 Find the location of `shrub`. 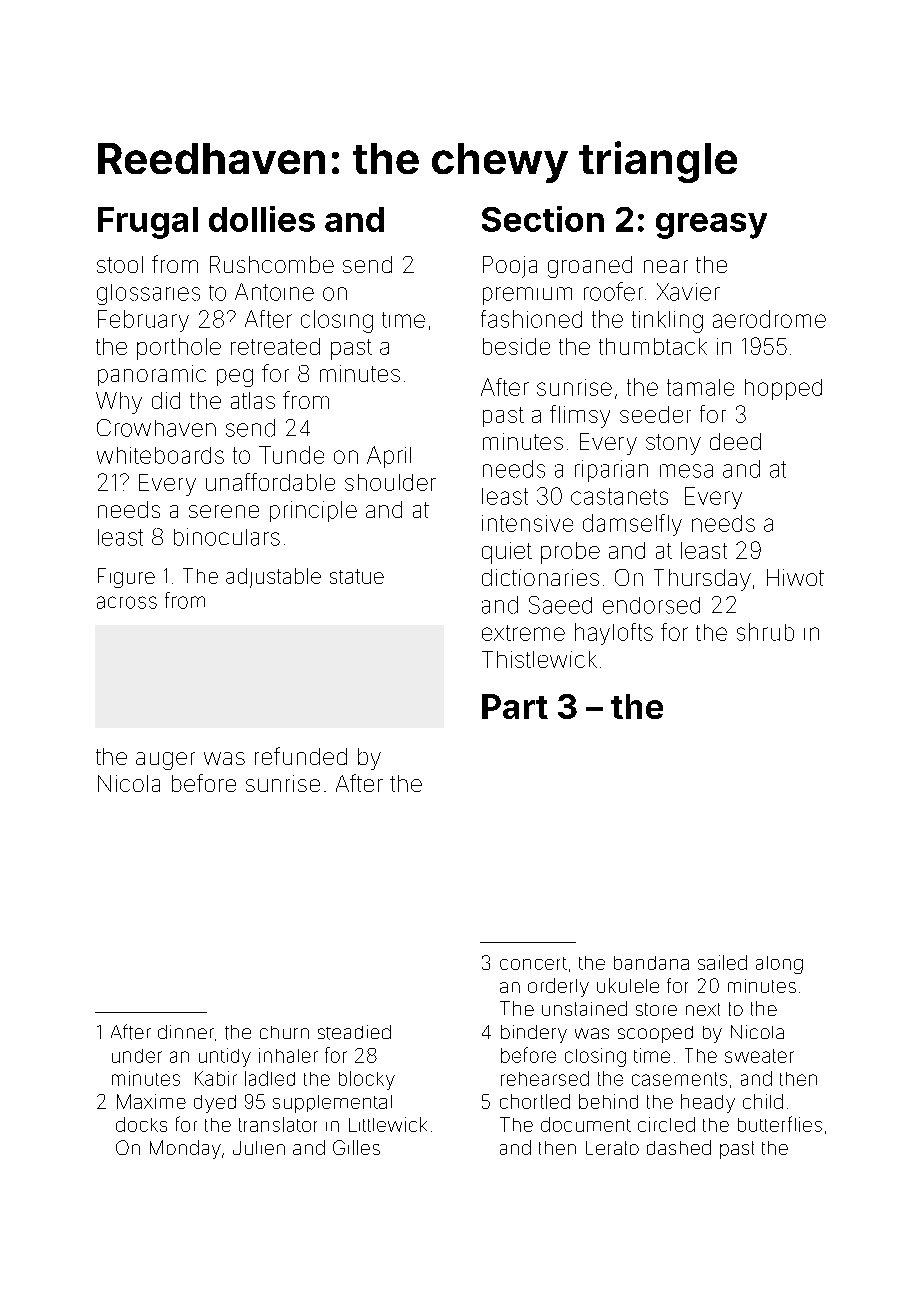

shrub is located at coordinates (765, 632).
